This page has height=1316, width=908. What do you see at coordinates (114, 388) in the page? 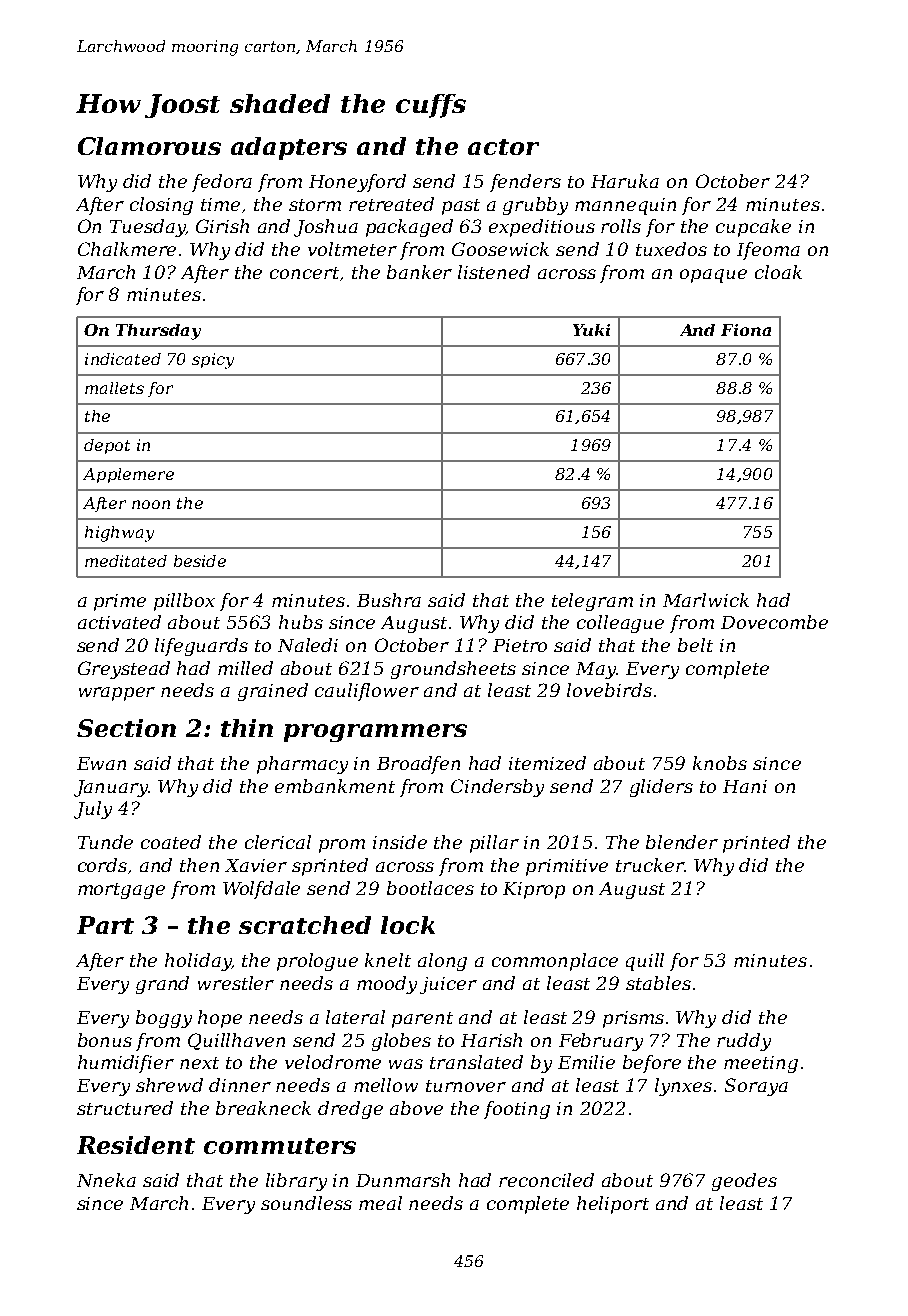
I see `mallets` at bounding box center [114, 388].
